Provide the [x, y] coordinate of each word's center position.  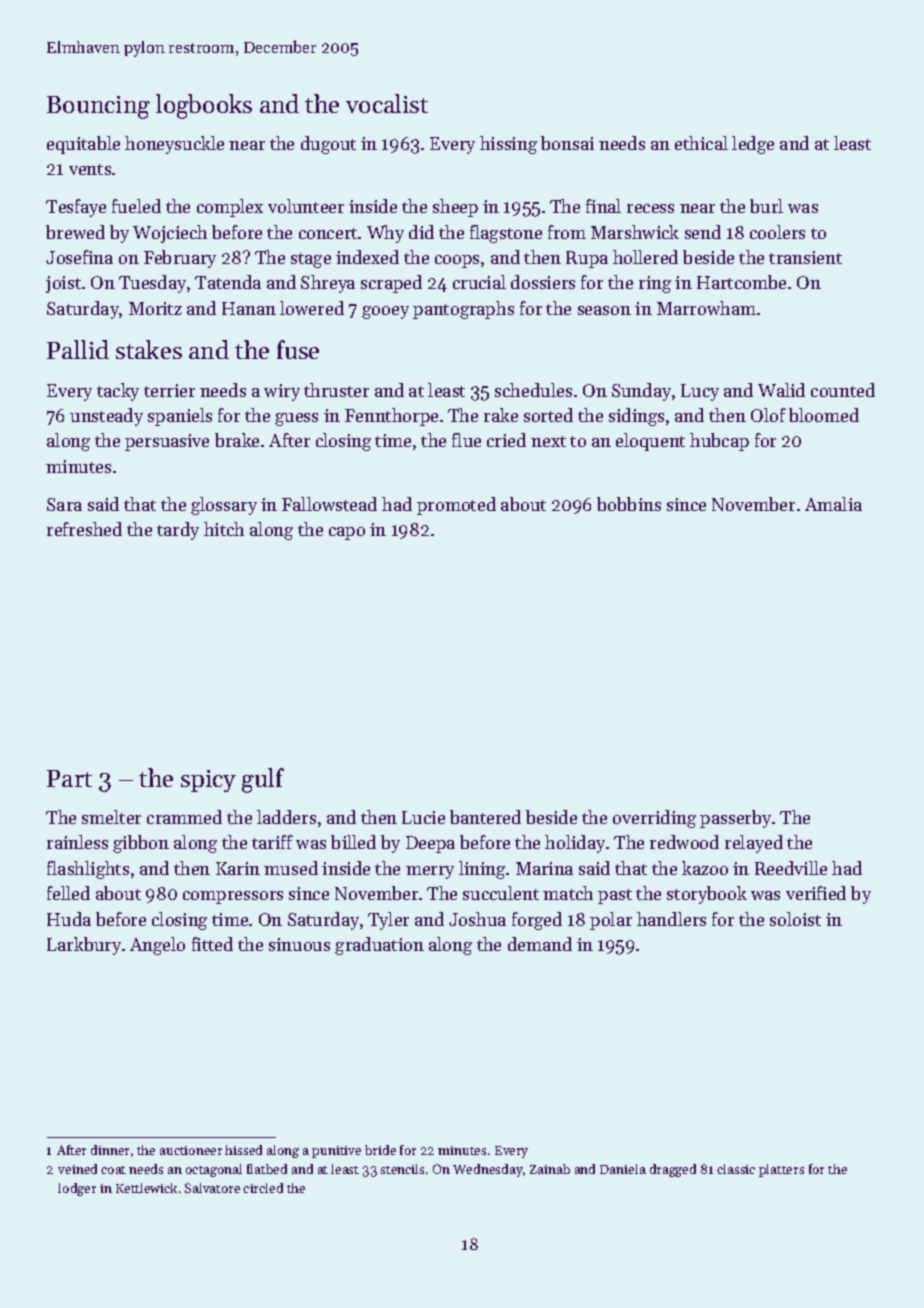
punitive [336, 1152]
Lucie [423, 817]
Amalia [833, 504]
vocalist [387, 103]
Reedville [791, 868]
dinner [110, 1150]
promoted [456, 506]
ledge [753, 145]
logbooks [204, 106]
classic [736, 1169]
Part [69, 778]
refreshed [84, 529]
